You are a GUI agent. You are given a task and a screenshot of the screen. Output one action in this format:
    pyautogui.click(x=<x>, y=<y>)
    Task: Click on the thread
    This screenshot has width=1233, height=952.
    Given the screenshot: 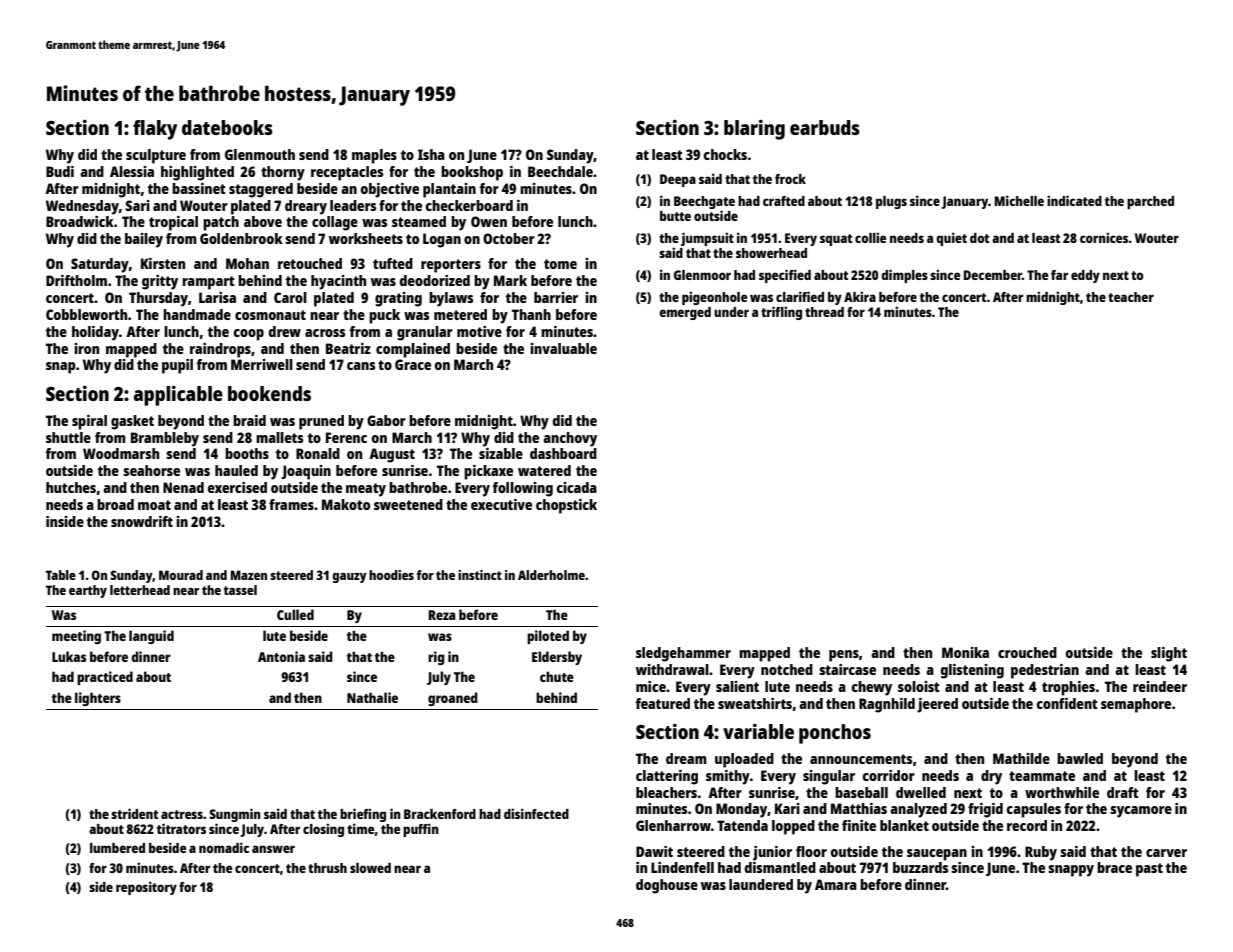 What is the action you would take?
    pyautogui.click(x=824, y=312)
